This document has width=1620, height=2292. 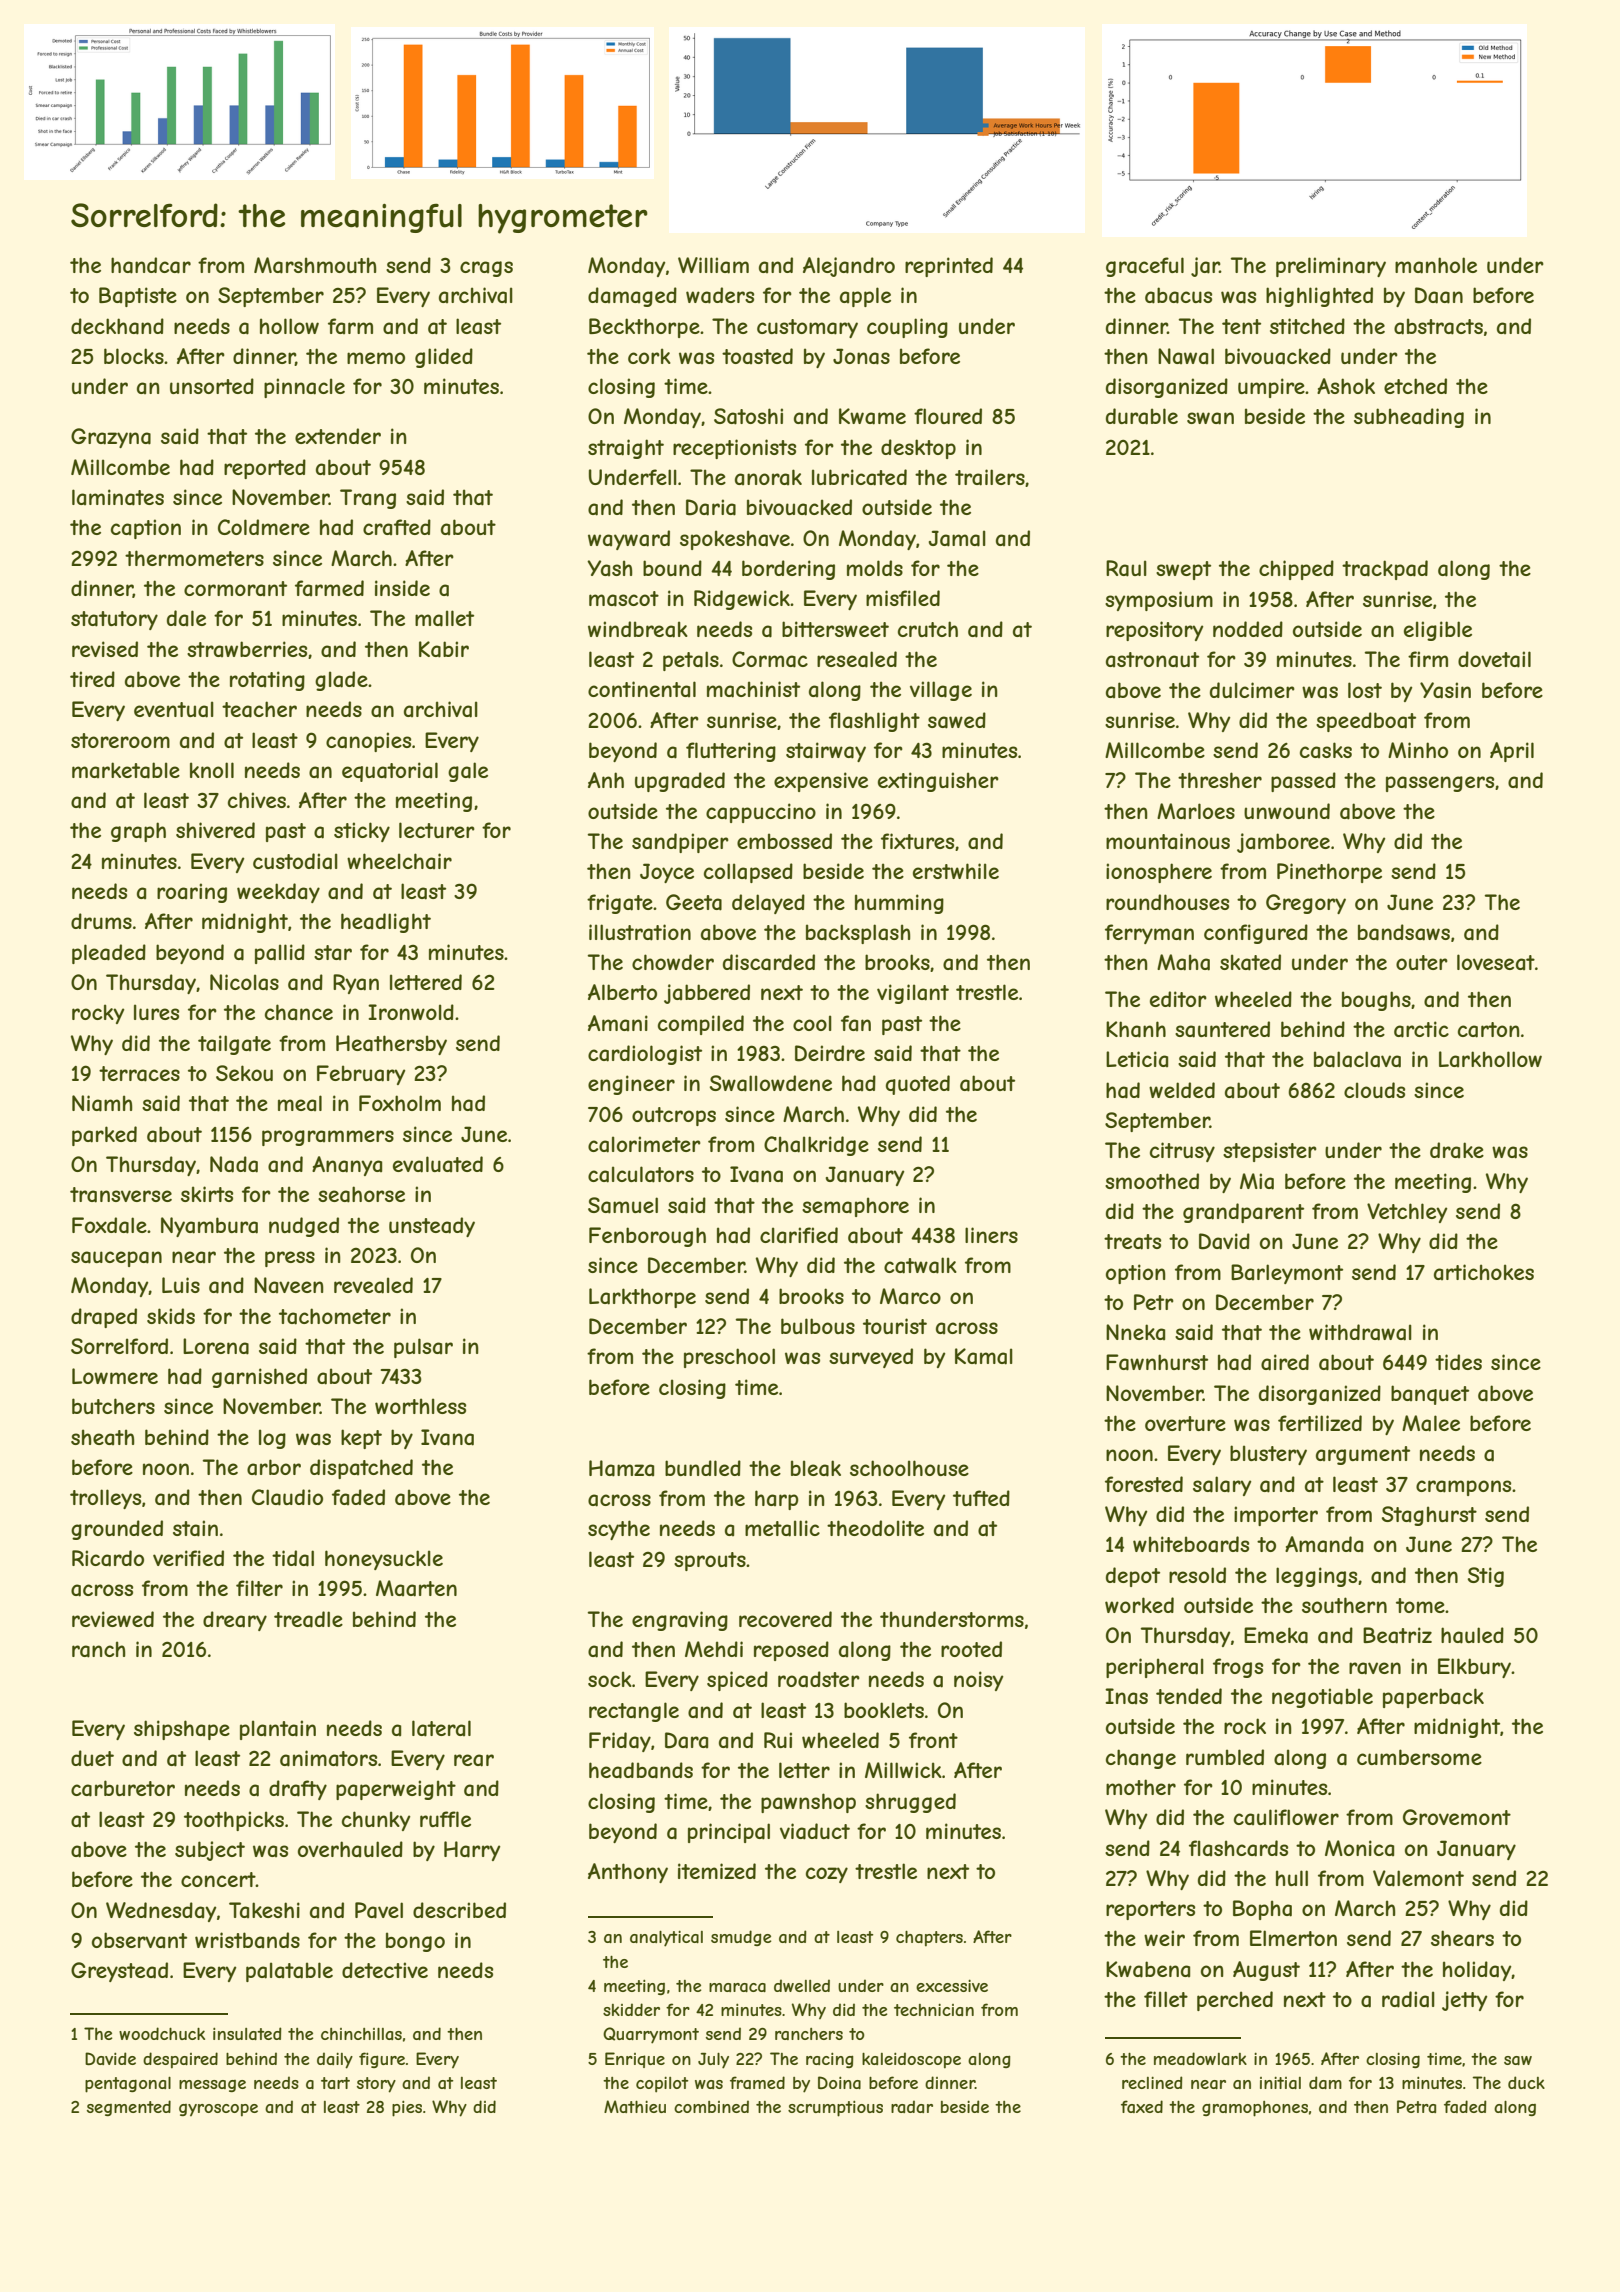 What do you see at coordinates (835, 2108) in the document?
I see `scrumptious` at bounding box center [835, 2108].
